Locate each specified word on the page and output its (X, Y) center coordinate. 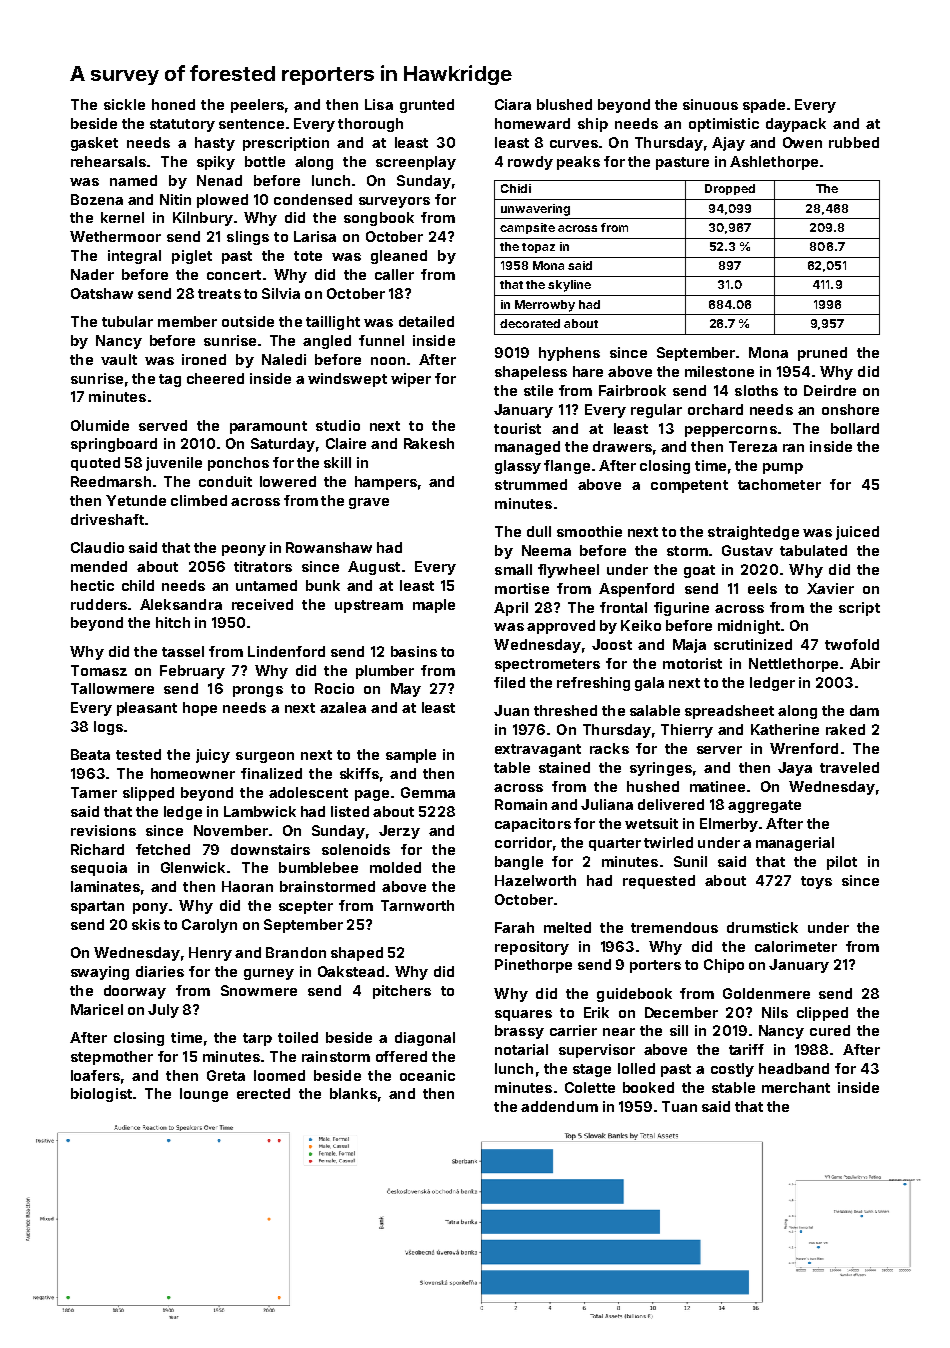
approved (561, 627)
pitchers (402, 992)
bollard (855, 428)
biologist (101, 1095)
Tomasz (99, 670)
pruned (822, 354)
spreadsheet (729, 712)
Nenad (219, 180)
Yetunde (136, 500)
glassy (518, 467)
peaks (578, 163)
